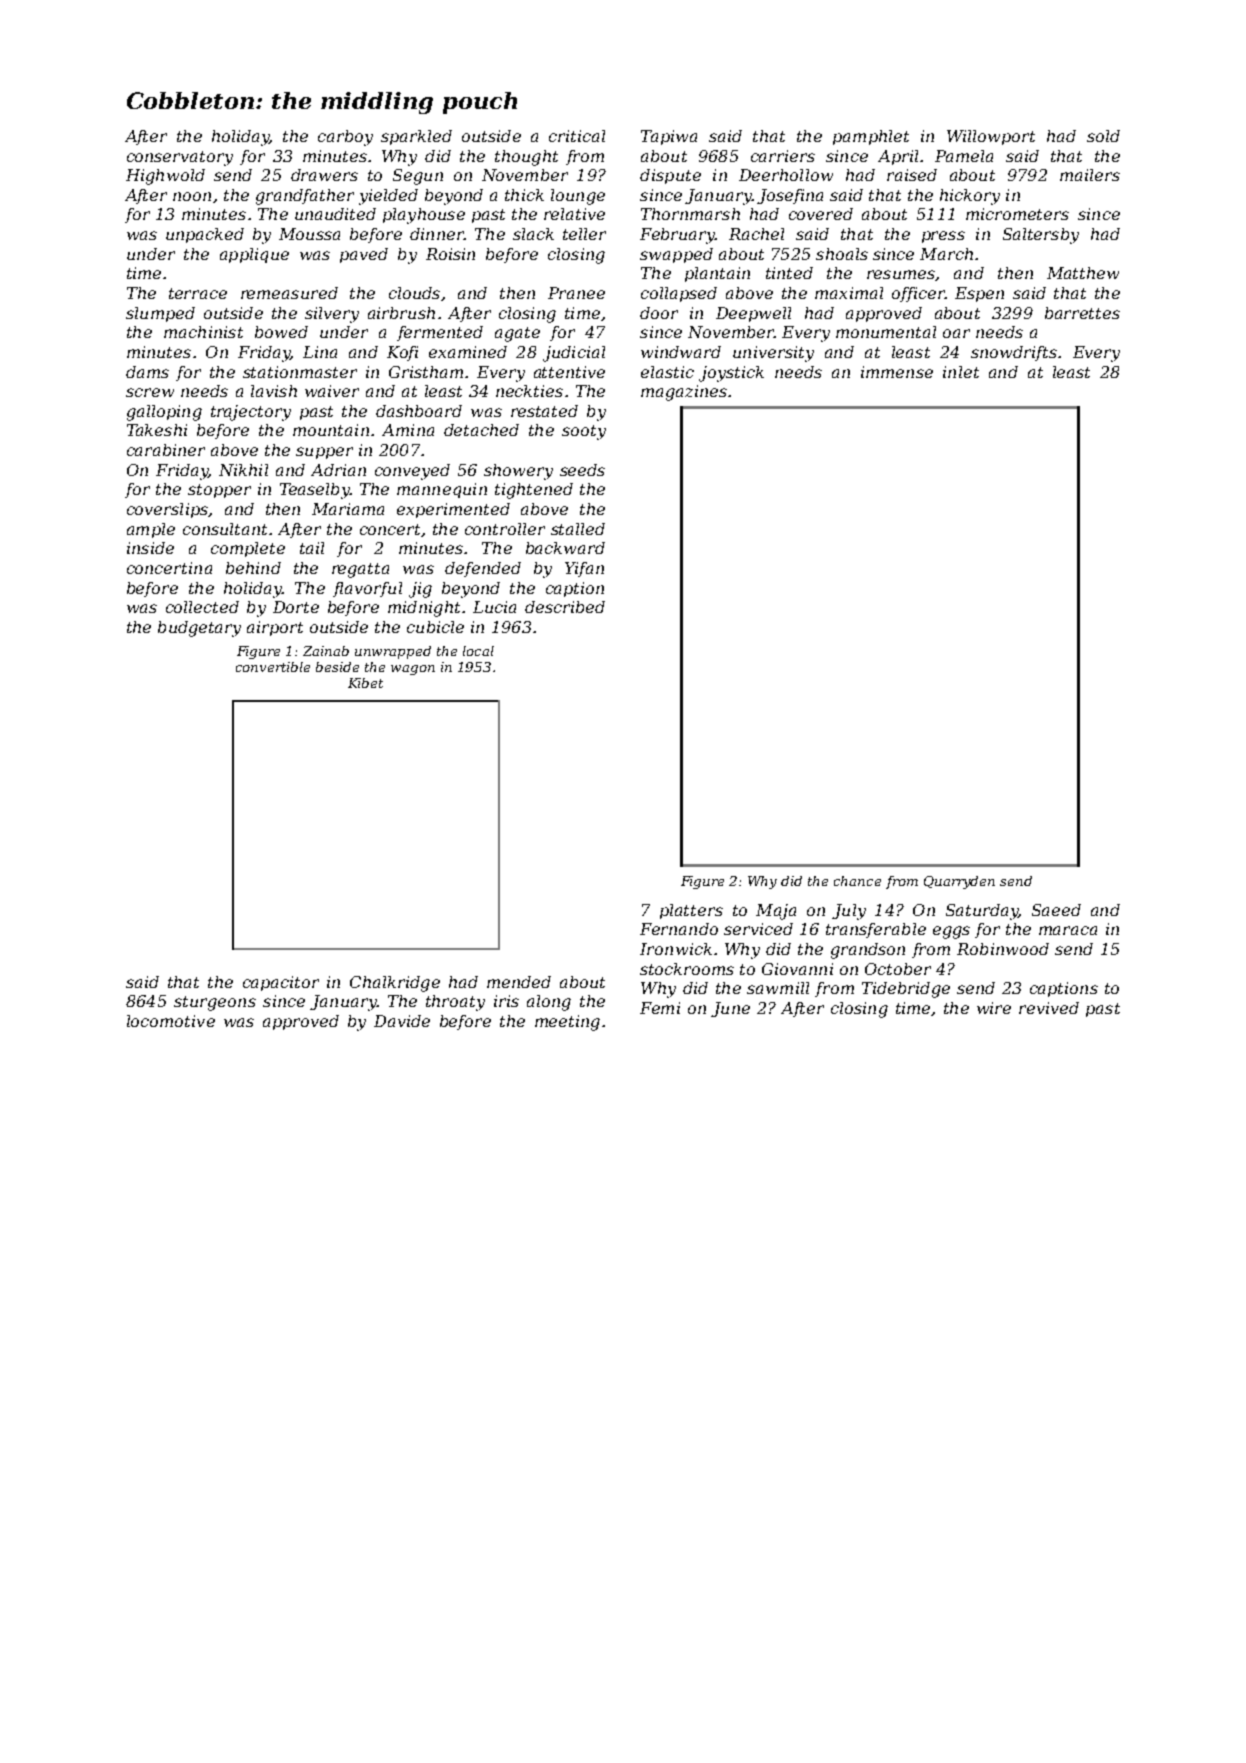 The image size is (1246, 1763). I want to click on Quarryden, so click(959, 882).
